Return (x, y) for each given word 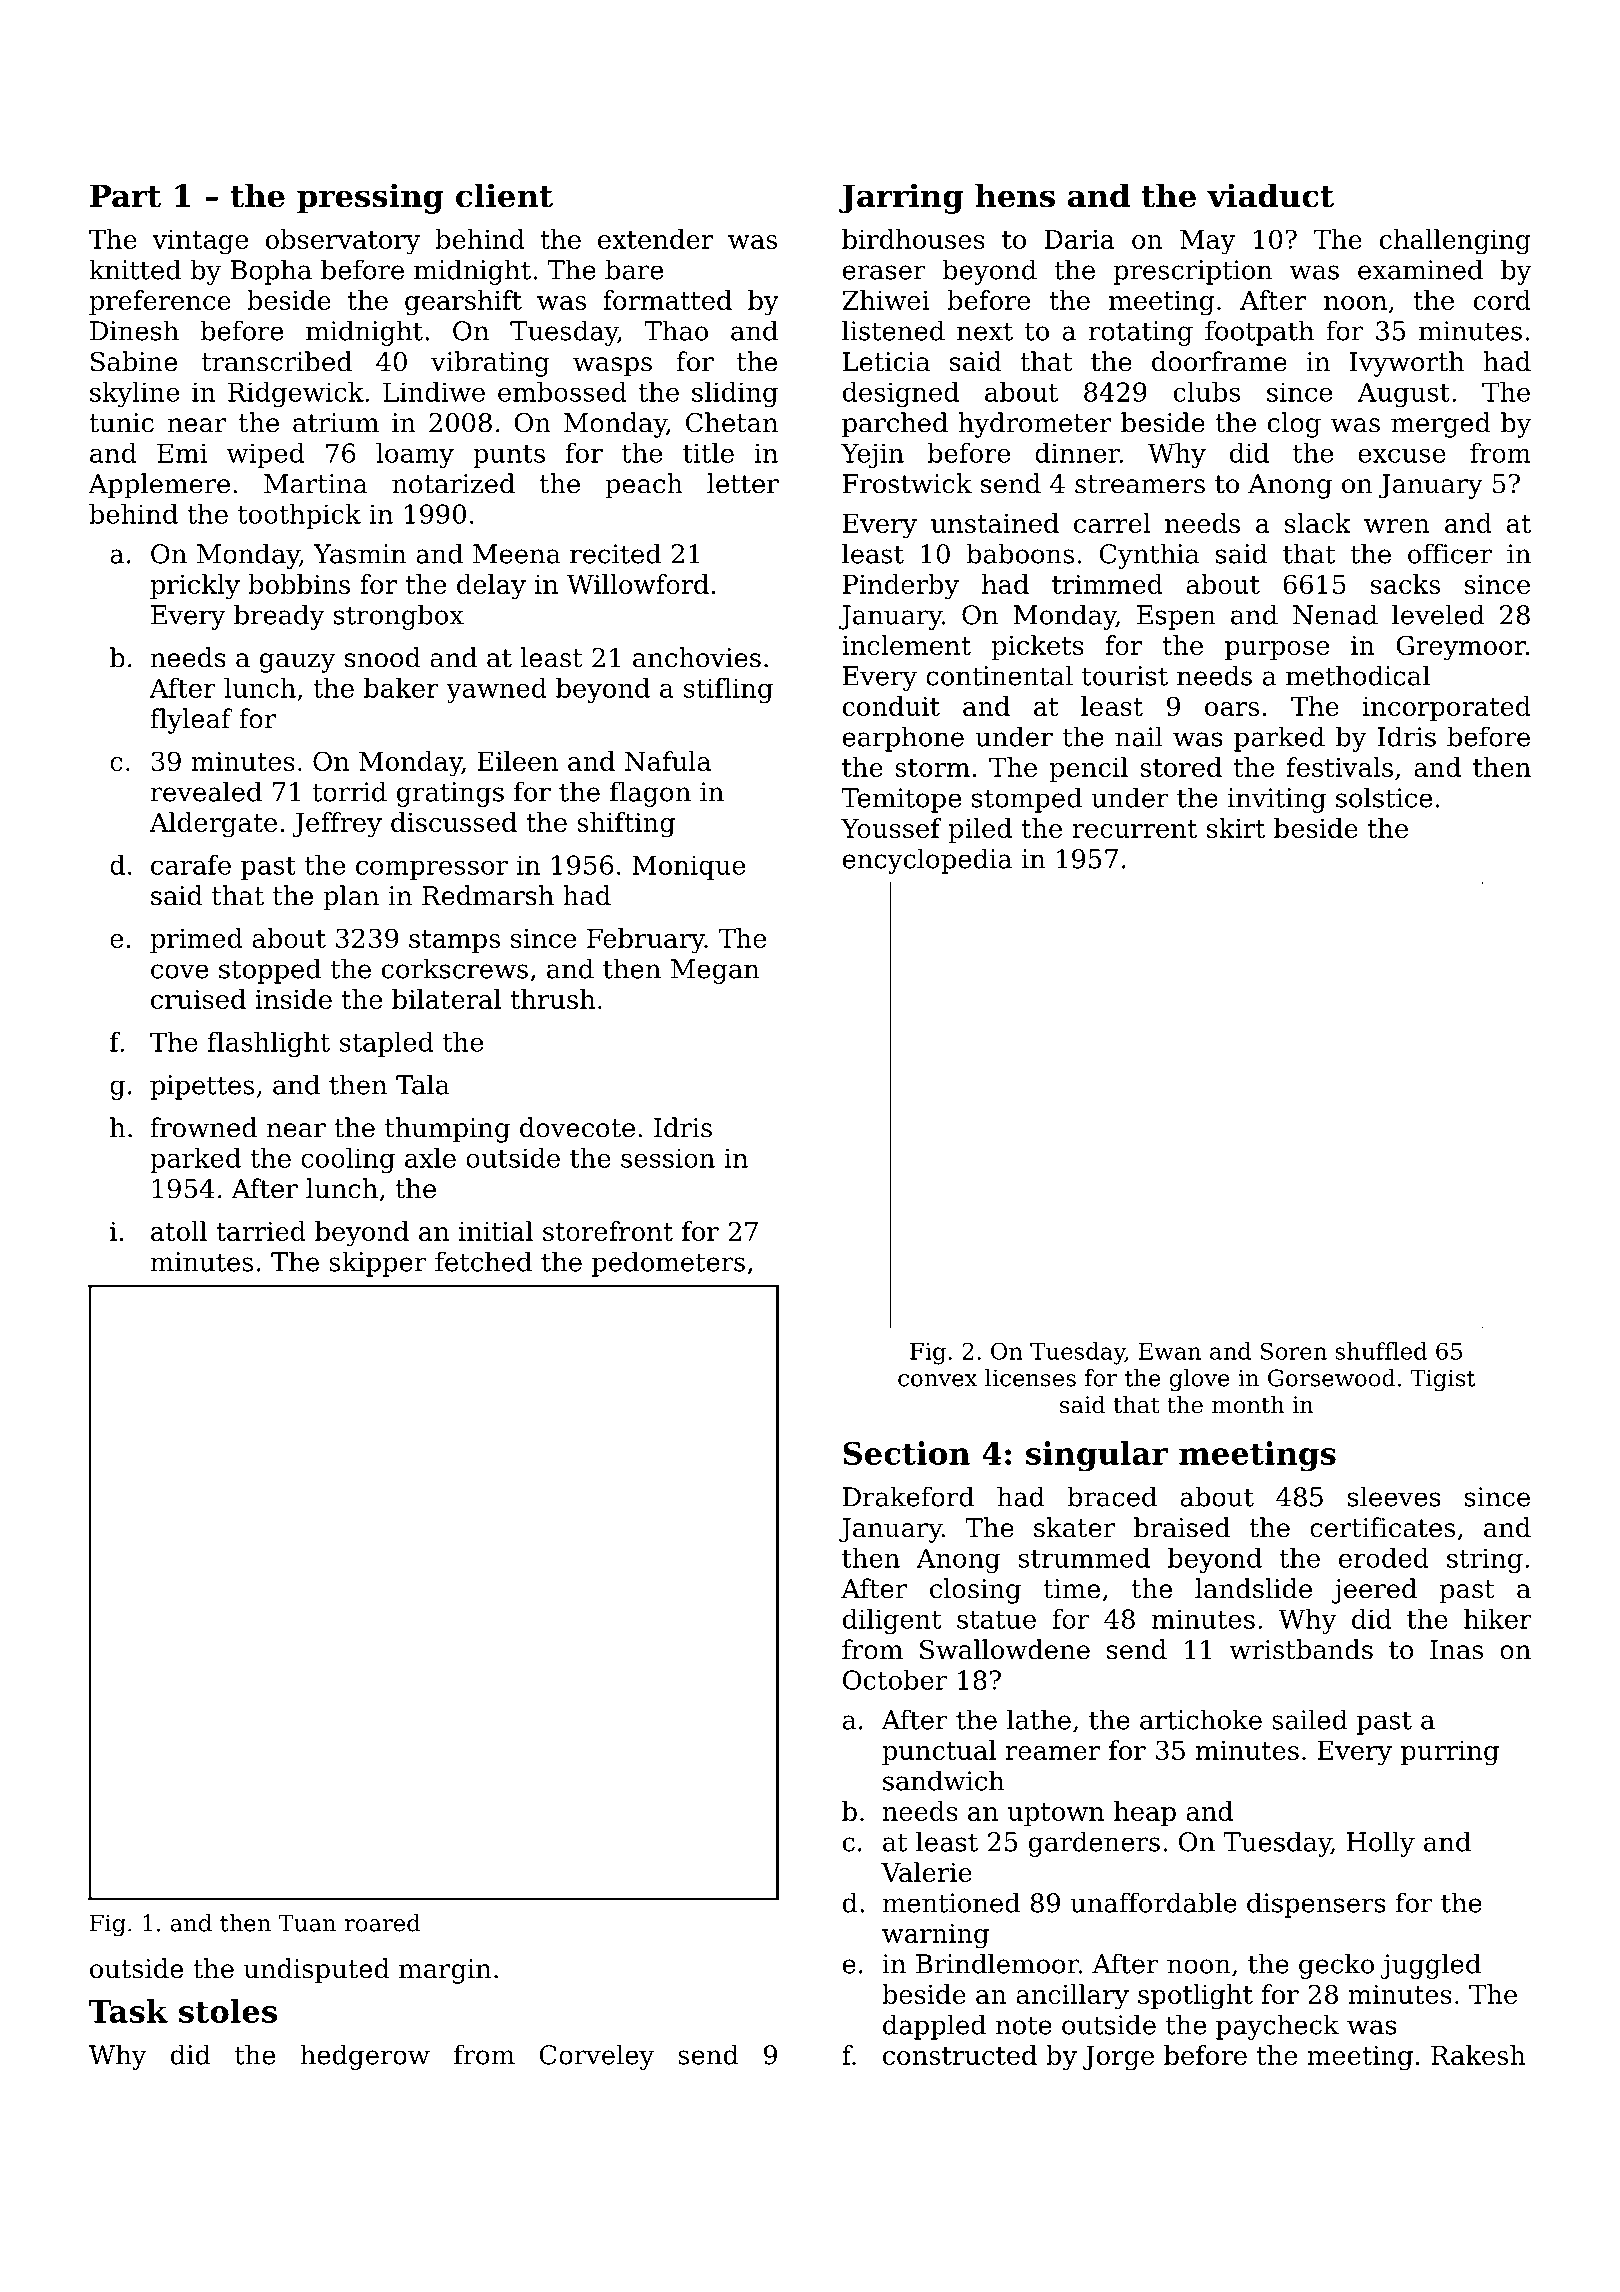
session (668, 1158)
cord (1502, 300)
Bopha (271, 272)
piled (980, 830)
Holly (1381, 1844)
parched (895, 425)
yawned (496, 690)
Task (128, 2011)
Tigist (1442, 1380)
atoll (179, 1231)
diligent (892, 1621)
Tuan (307, 1923)
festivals (1340, 767)
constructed (960, 2055)
